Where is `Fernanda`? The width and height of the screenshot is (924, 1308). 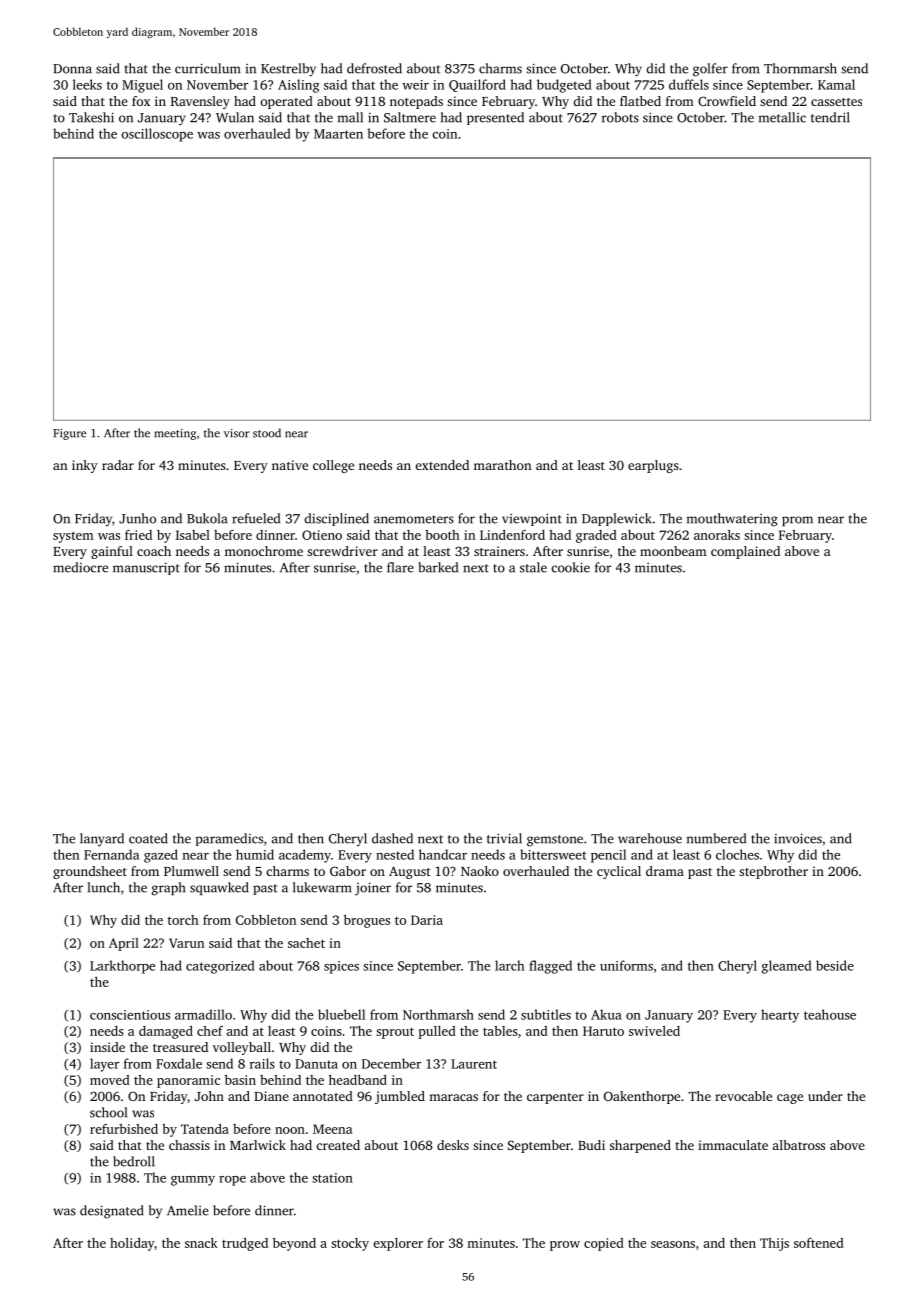
Fernanda is located at coordinates (111, 854).
